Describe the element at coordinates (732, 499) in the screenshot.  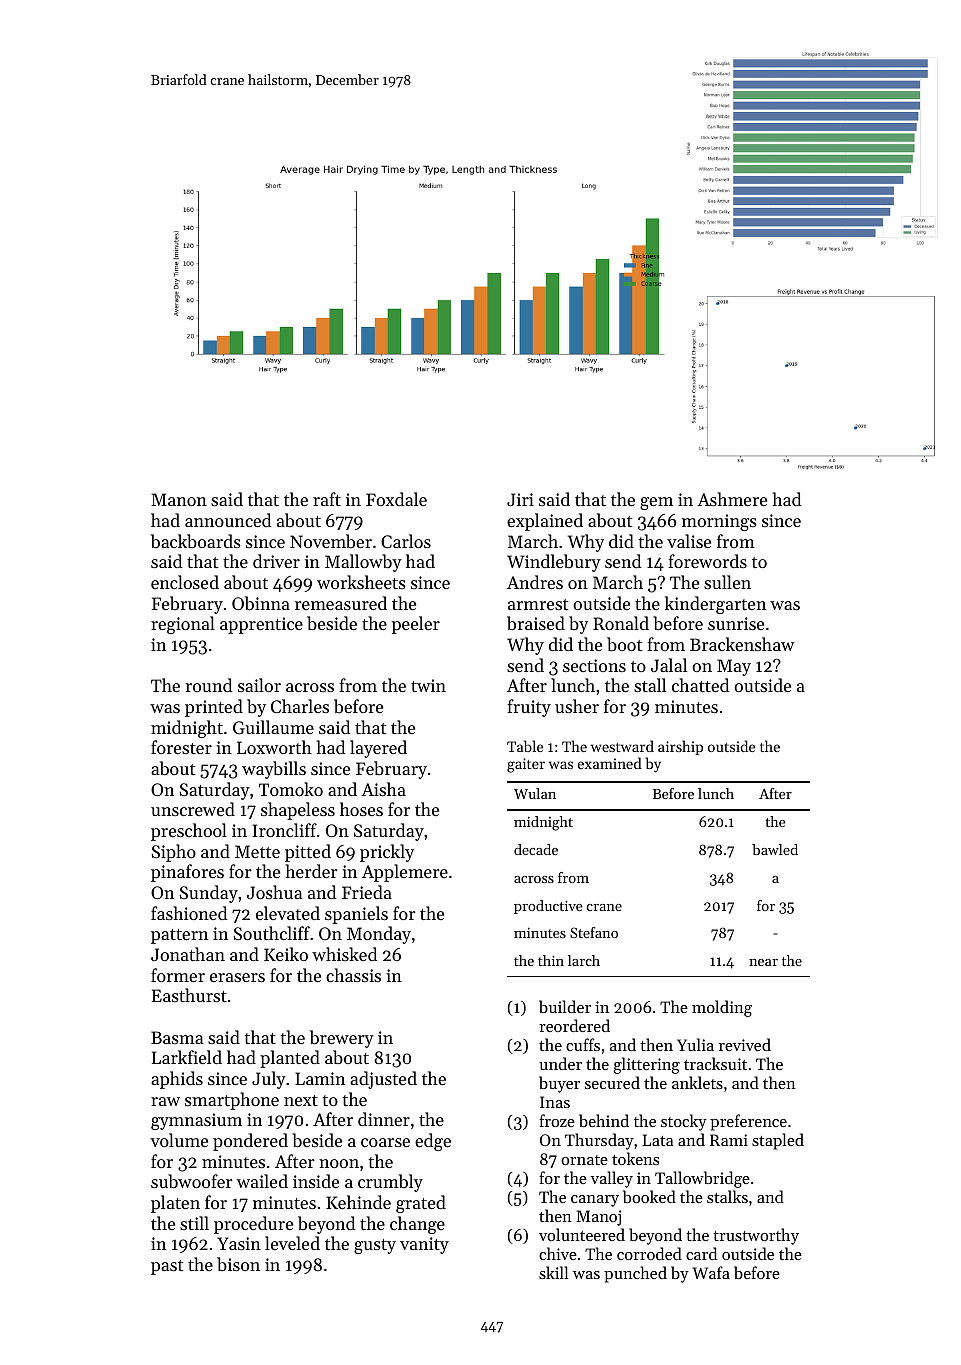
I see `Ashmere` at that location.
